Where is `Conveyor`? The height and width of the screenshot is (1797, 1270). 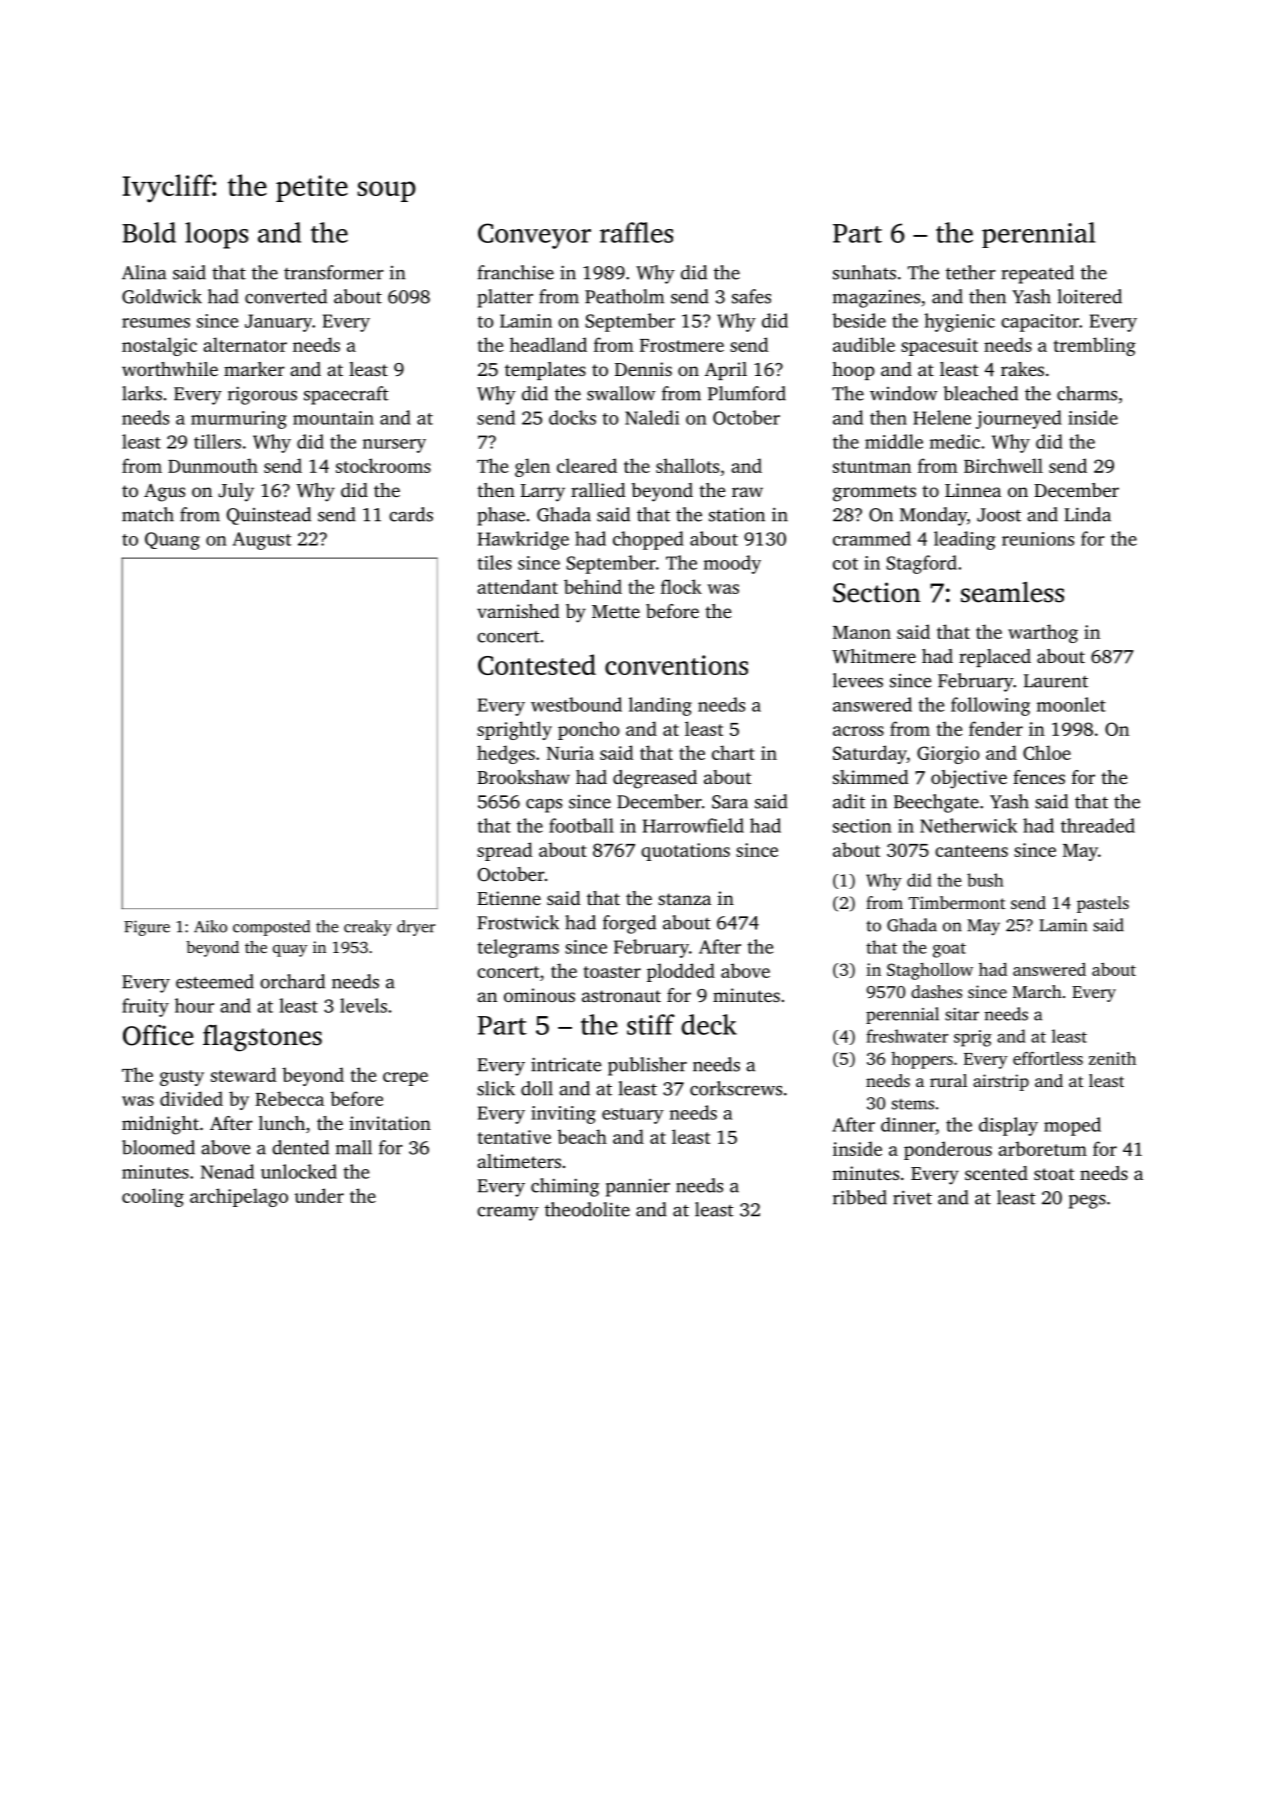 Conveyor is located at coordinates (534, 236).
